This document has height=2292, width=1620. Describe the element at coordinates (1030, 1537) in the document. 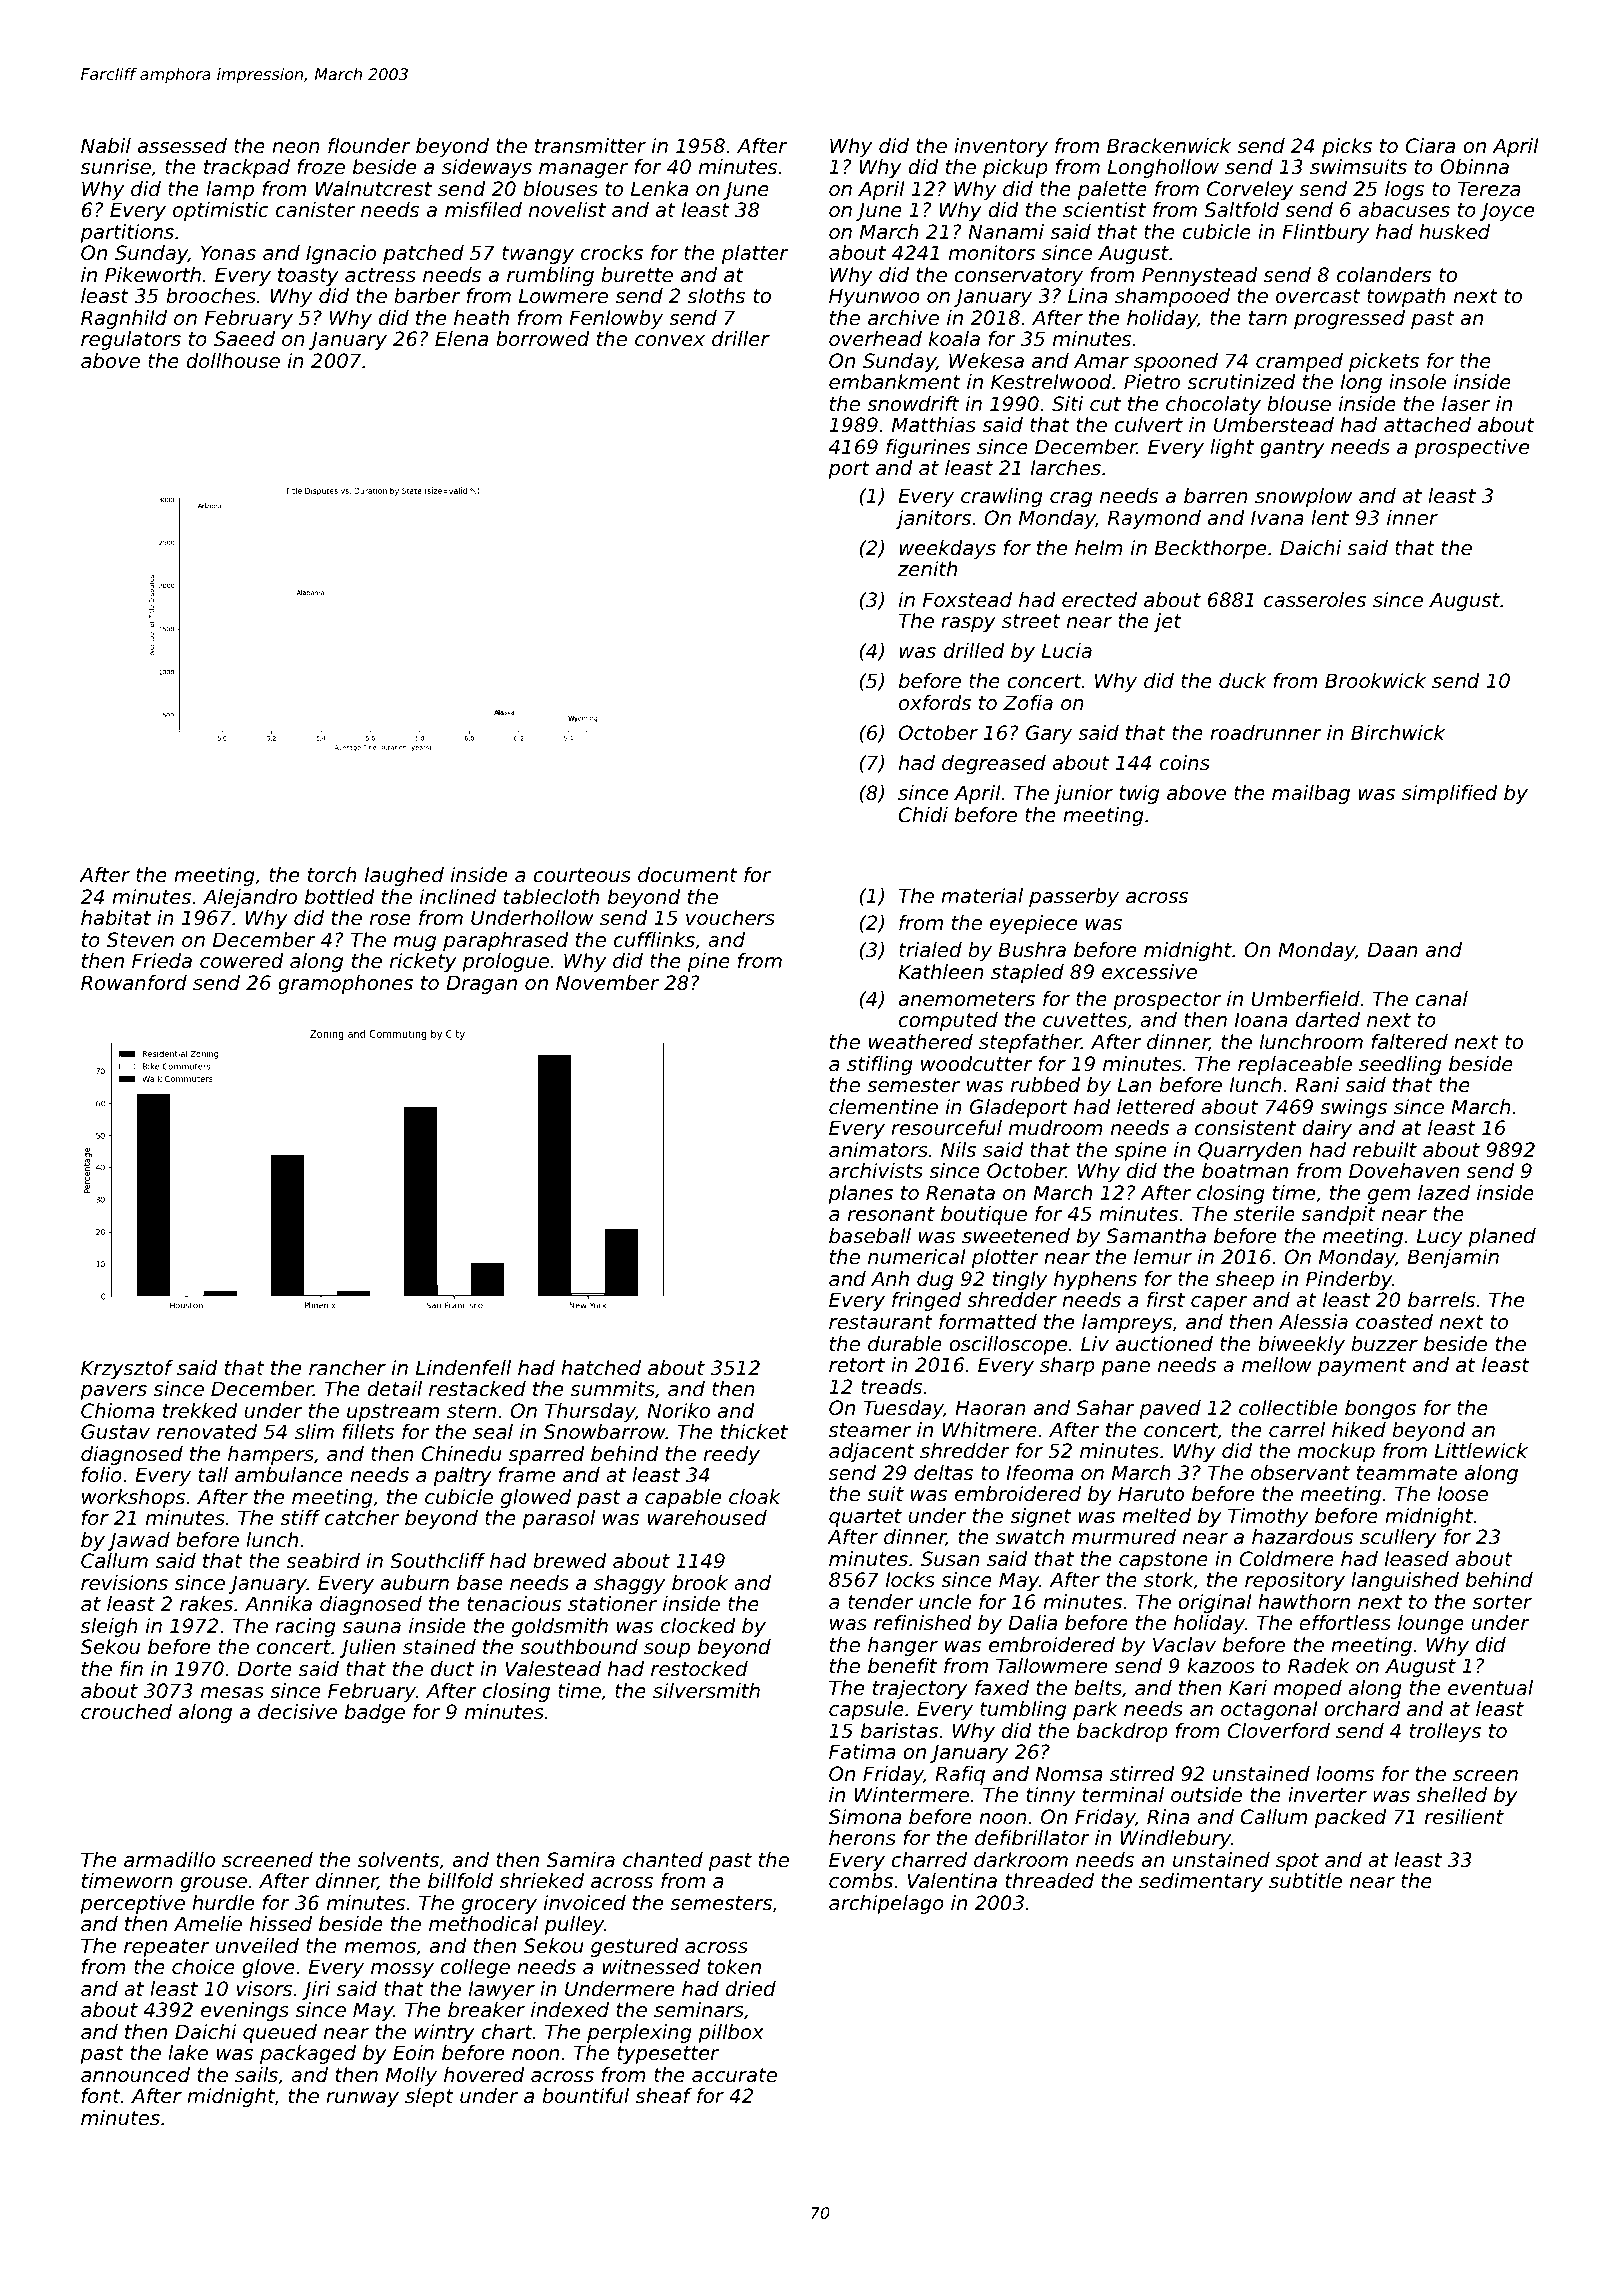

I see `swatch` at that location.
